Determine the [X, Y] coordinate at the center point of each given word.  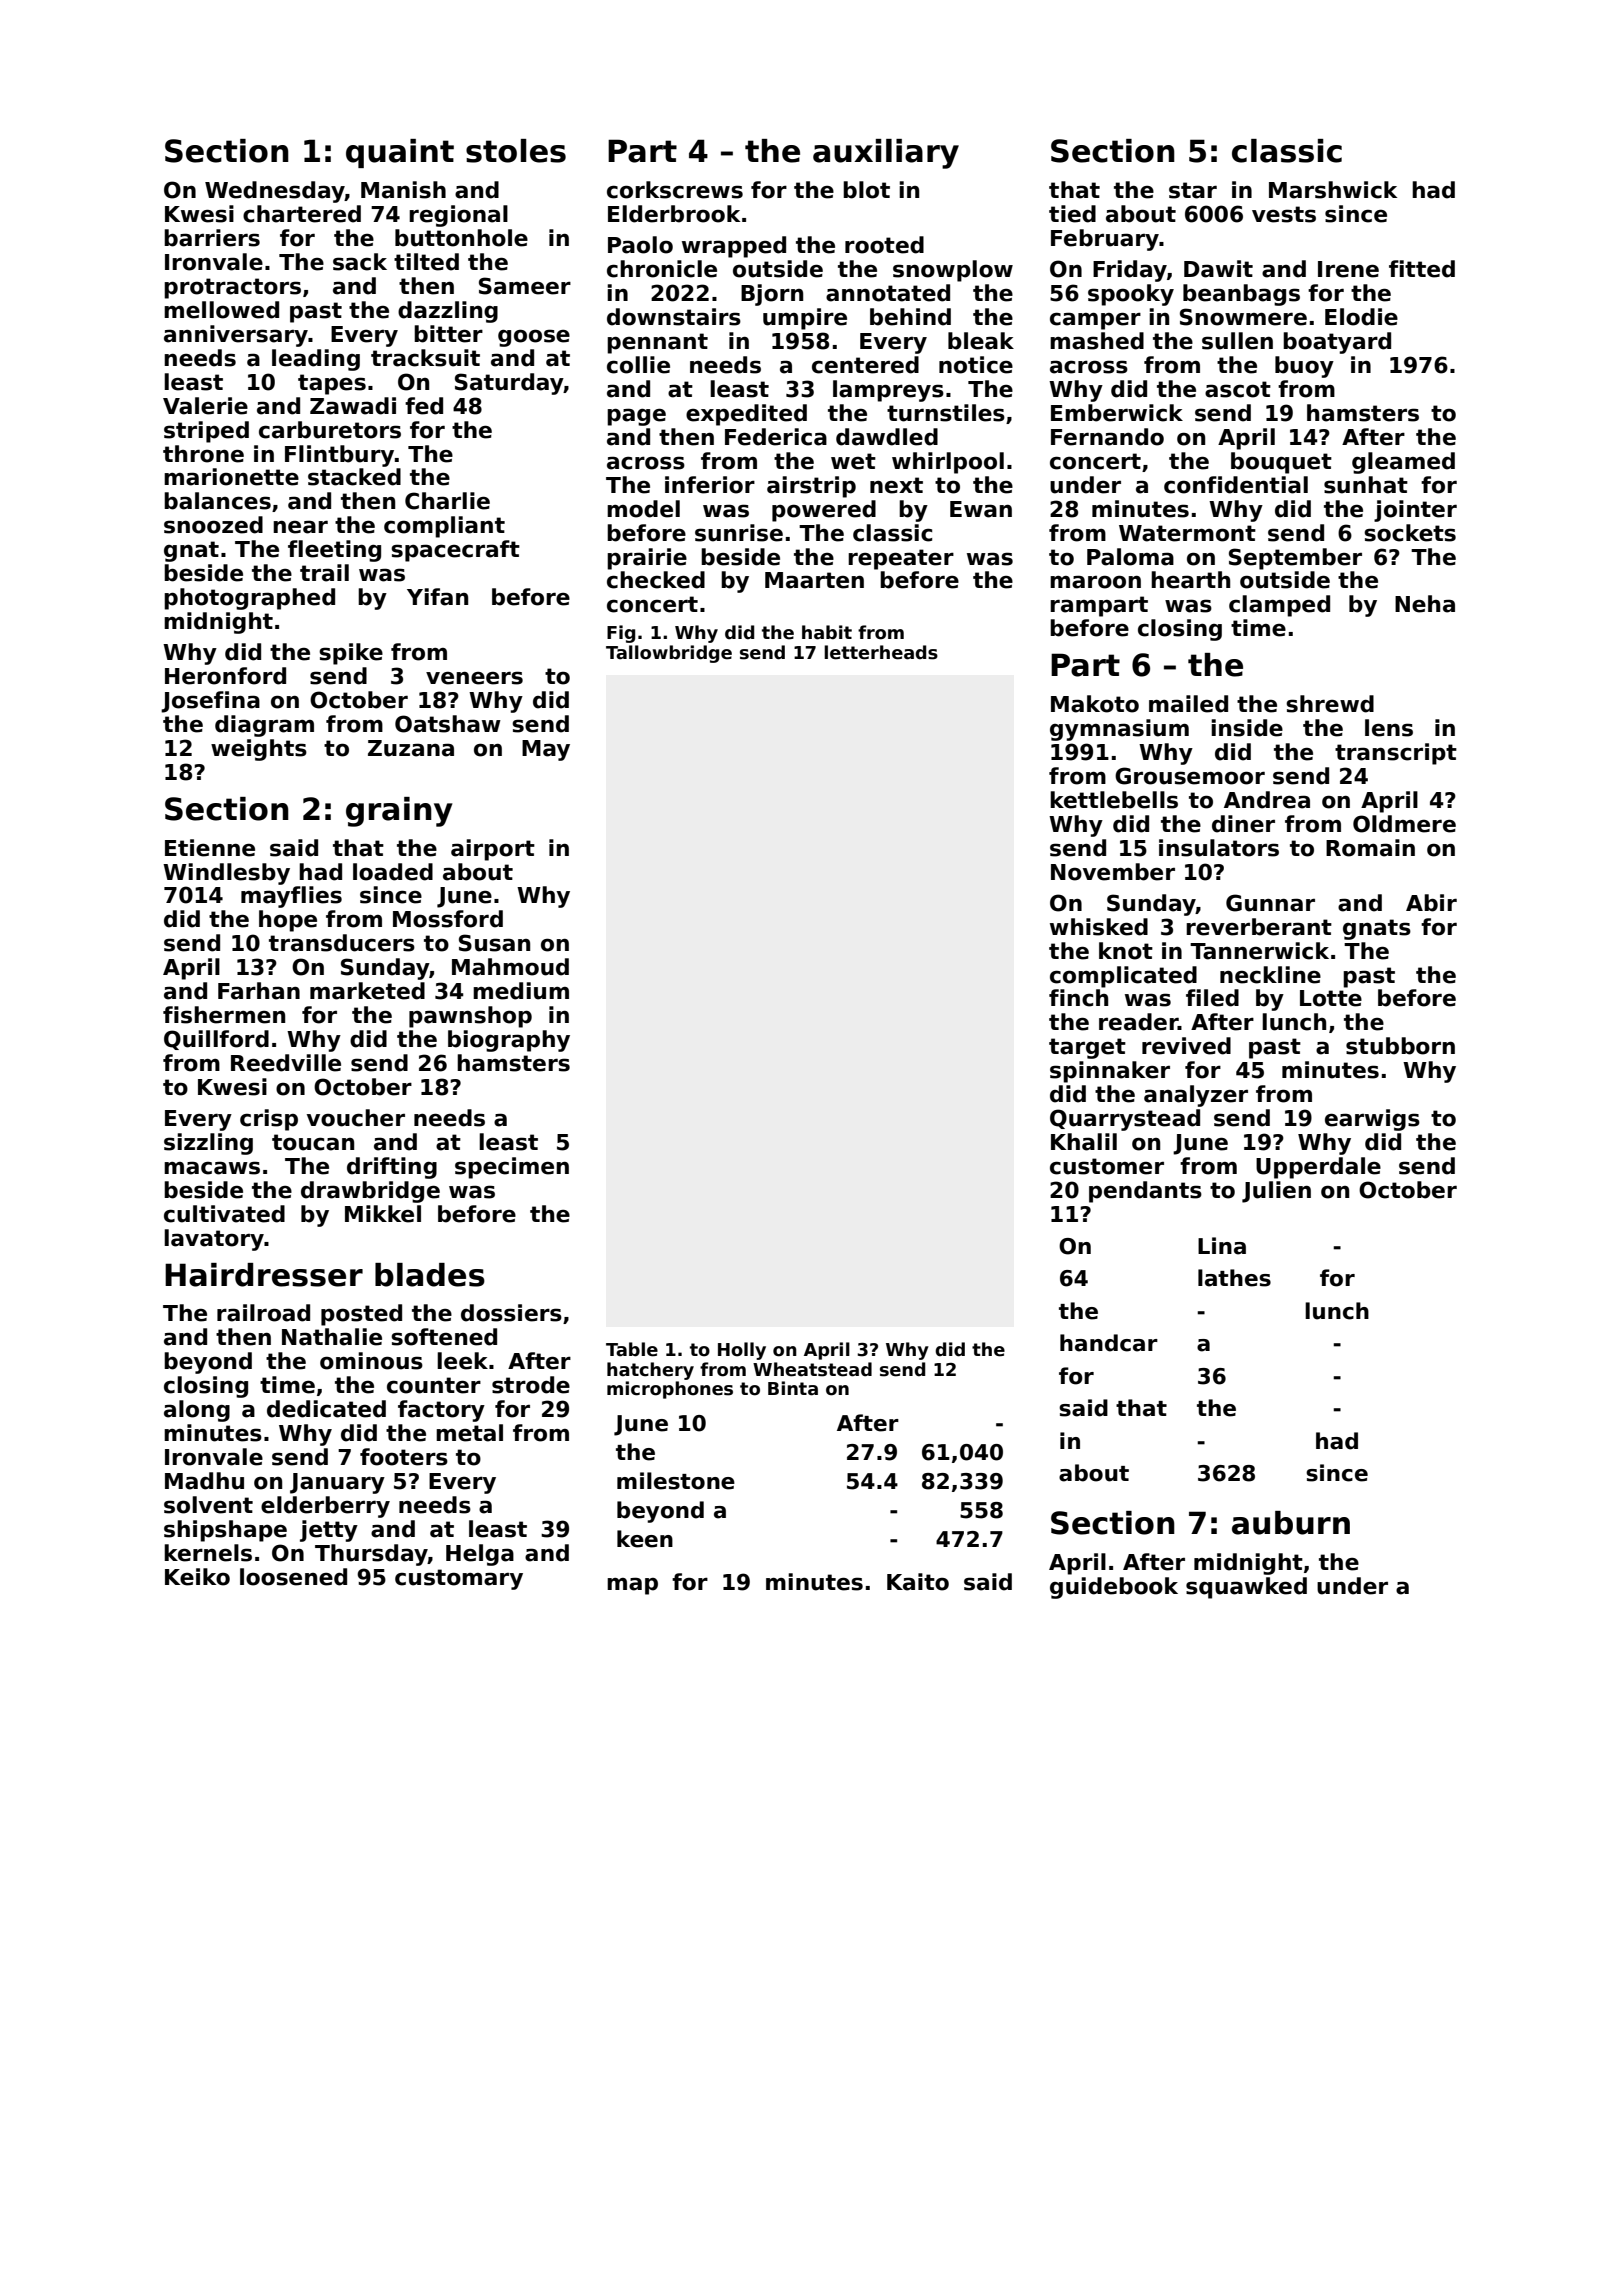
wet [853, 461]
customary [459, 1579]
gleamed [1403, 463]
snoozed [213, 525]
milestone [676, 1481]
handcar [1109, 1343]
